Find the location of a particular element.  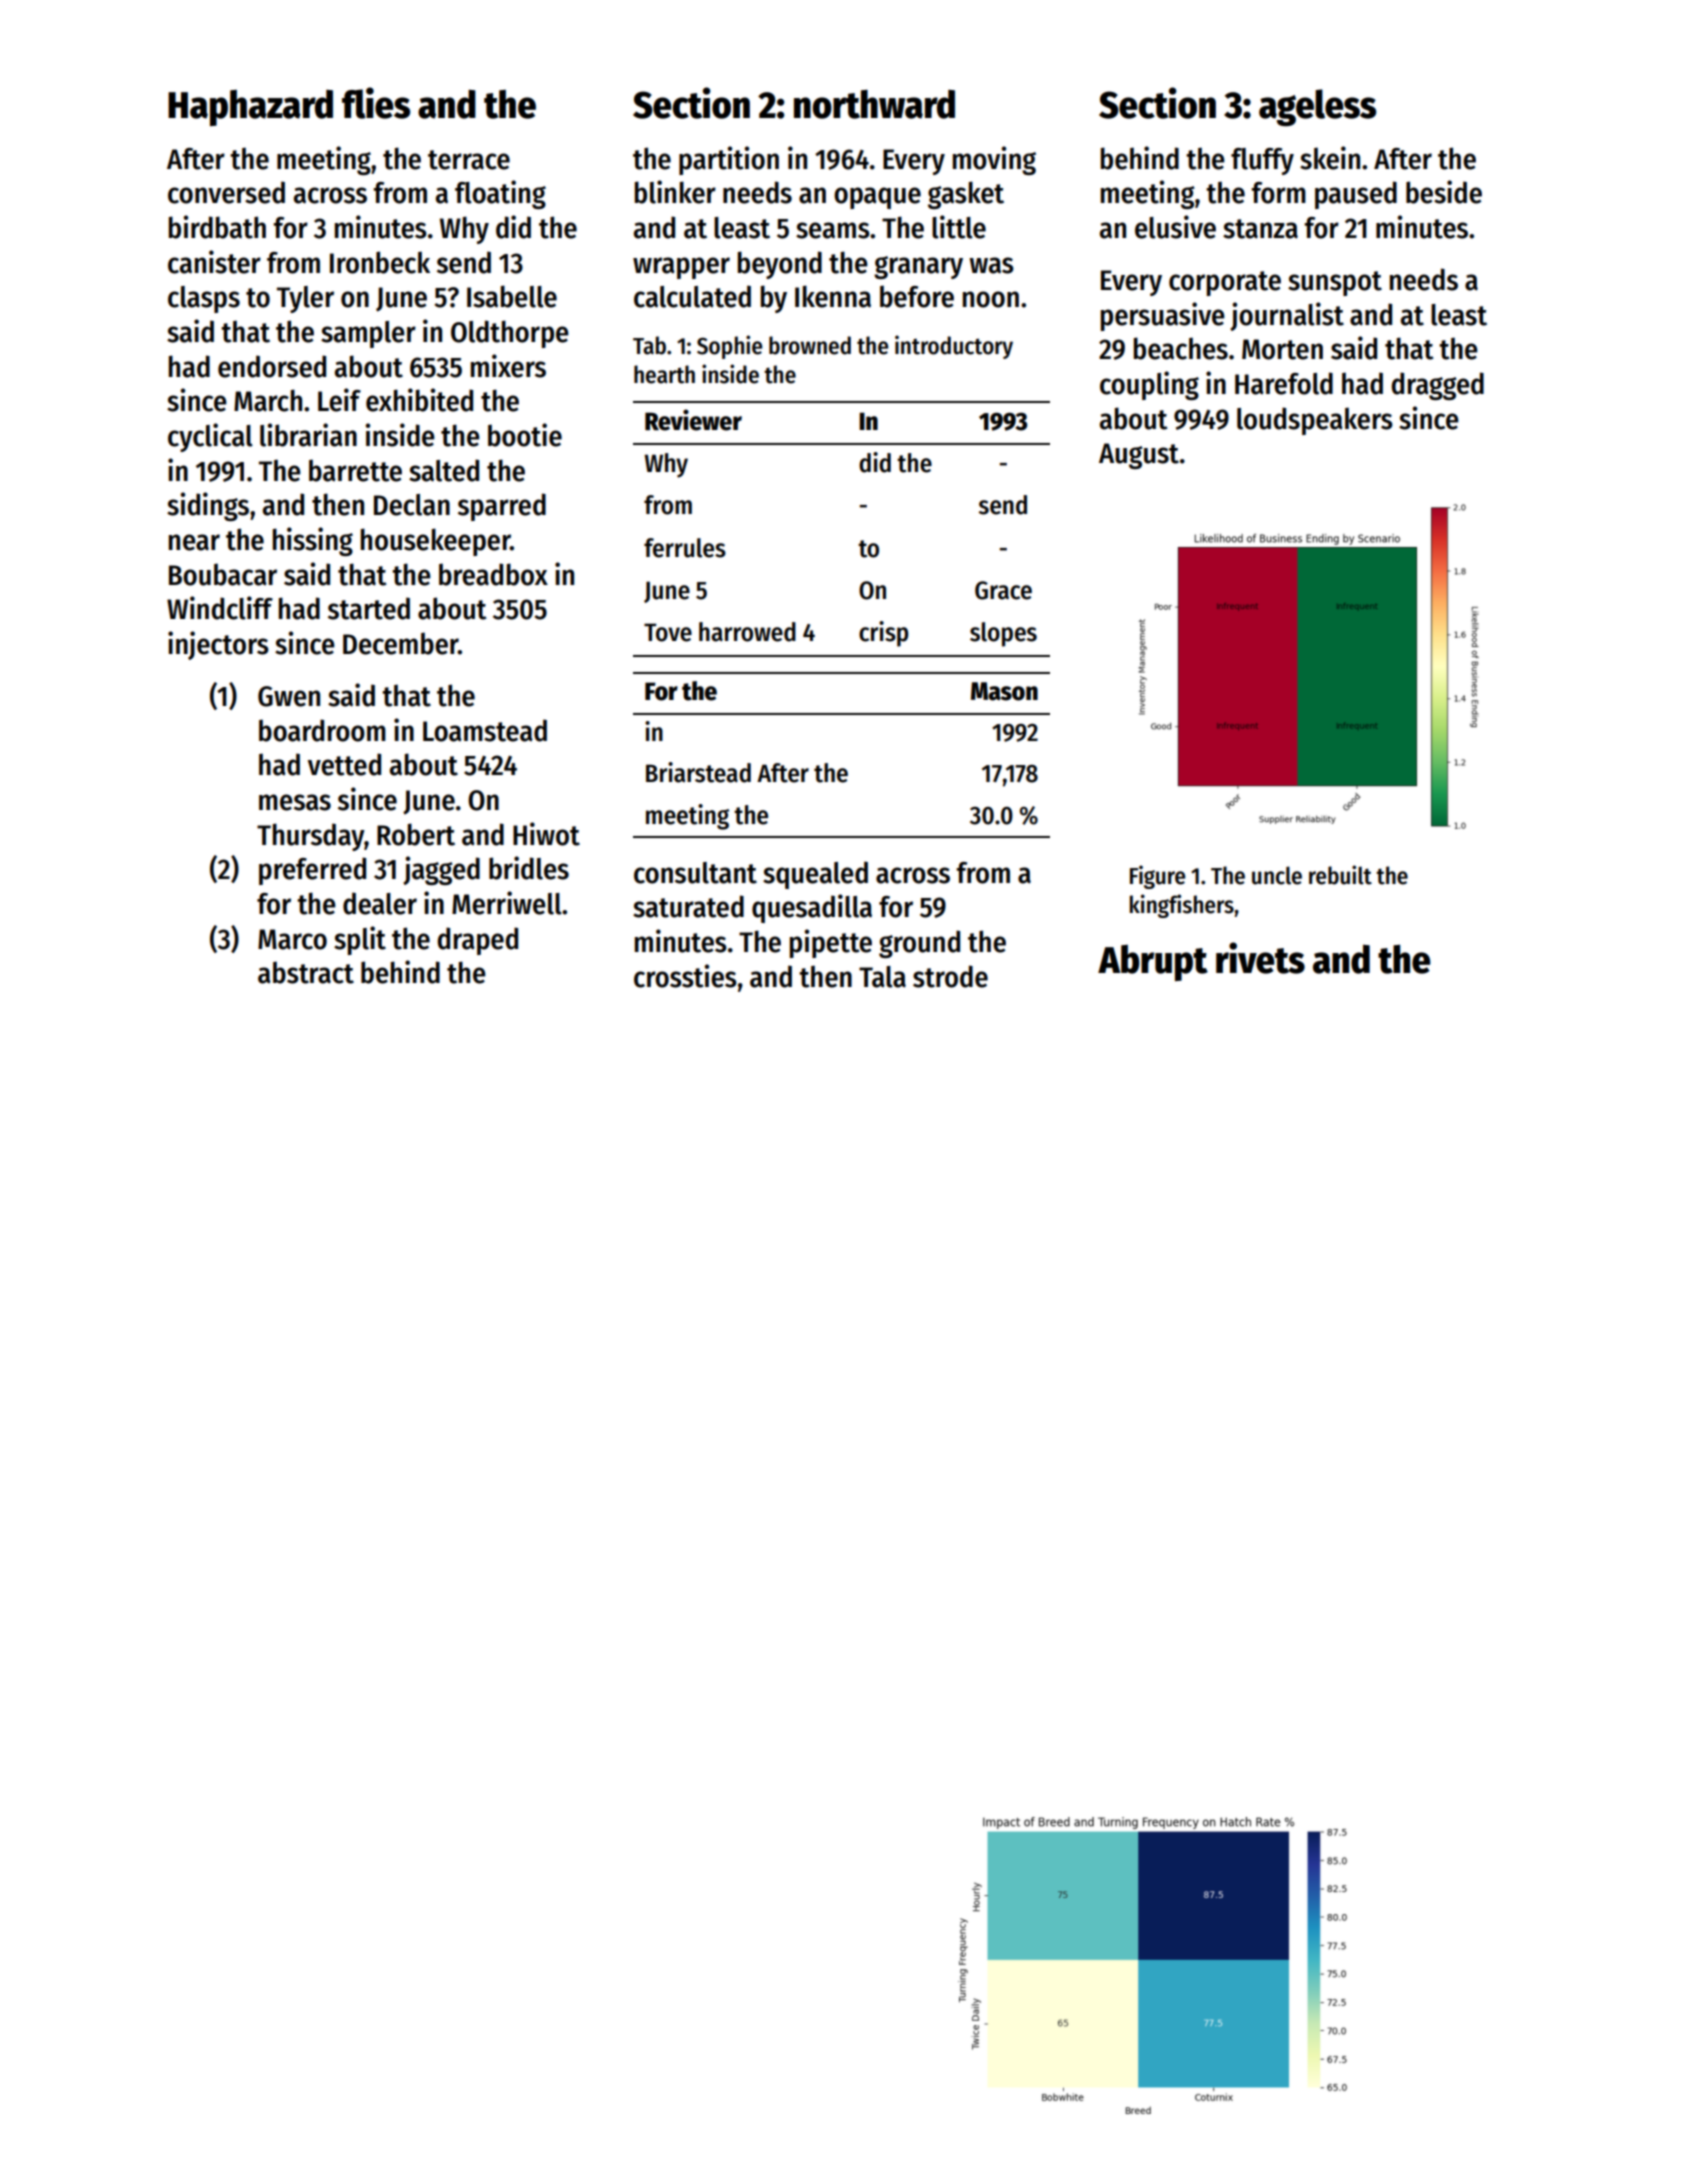

crossties is located at coordinates (685, 976).
